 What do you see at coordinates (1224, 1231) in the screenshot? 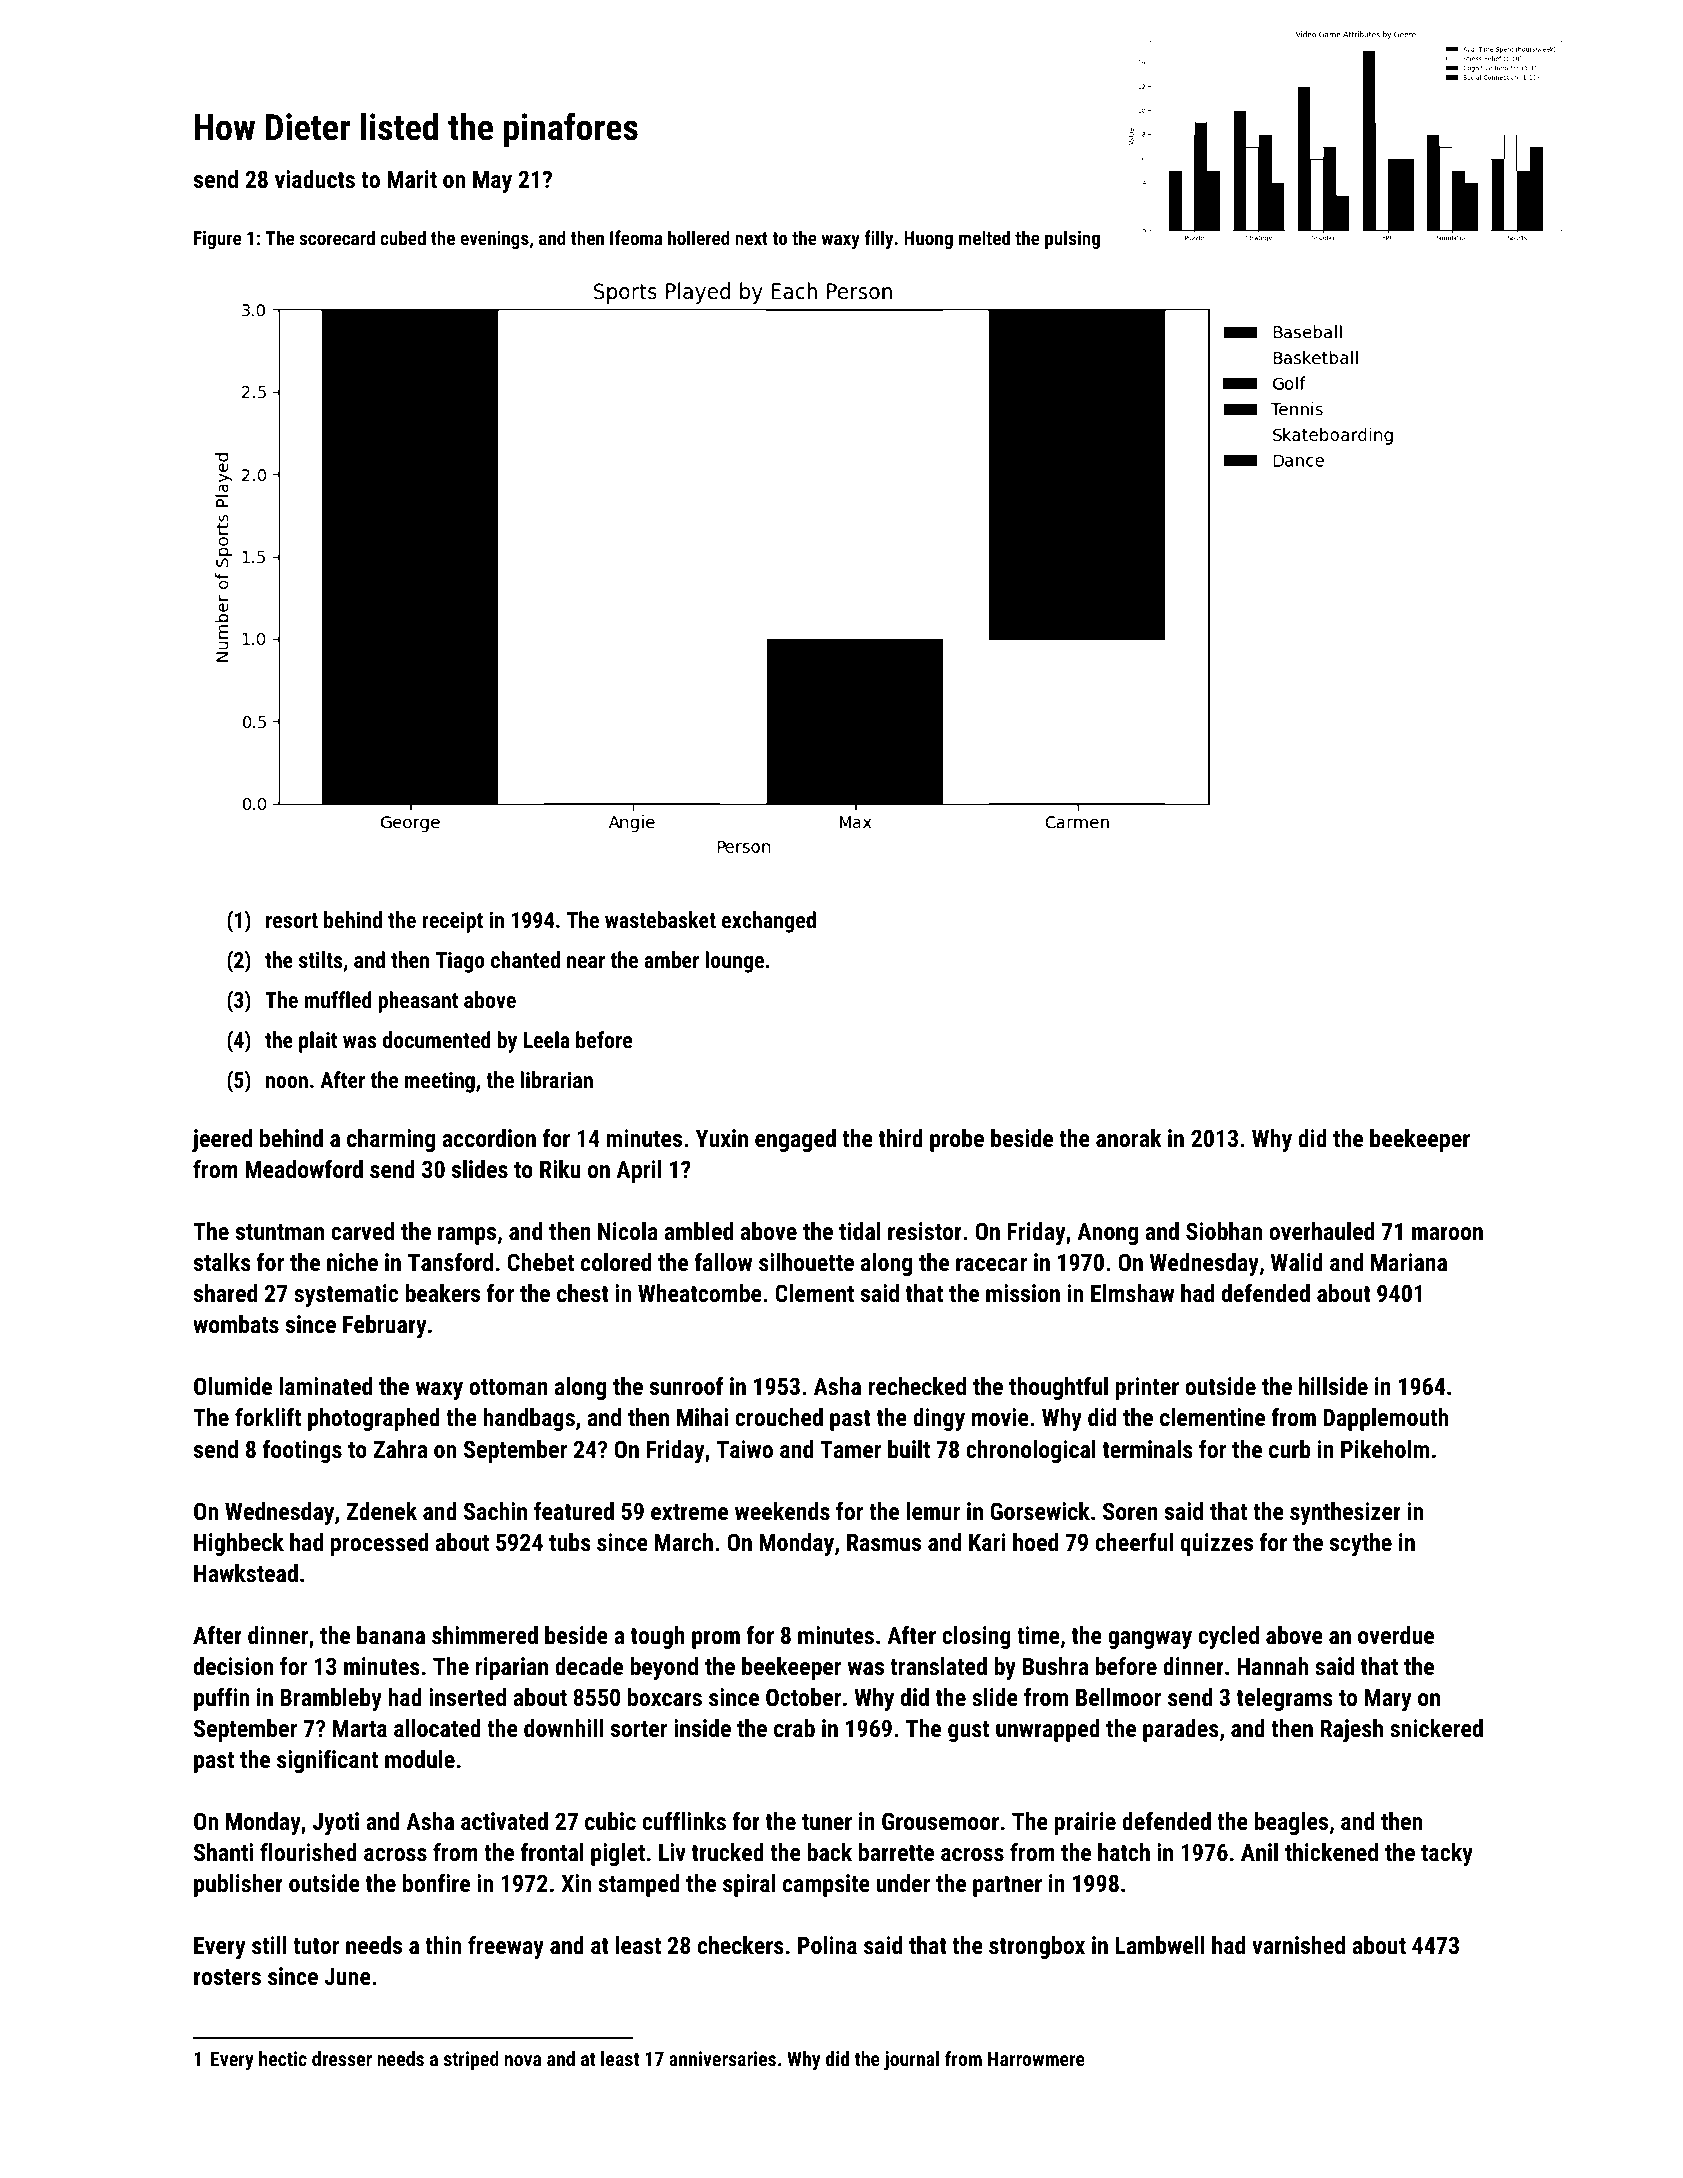
I see `Siobhan` at bounding box center [1224, 1231].
